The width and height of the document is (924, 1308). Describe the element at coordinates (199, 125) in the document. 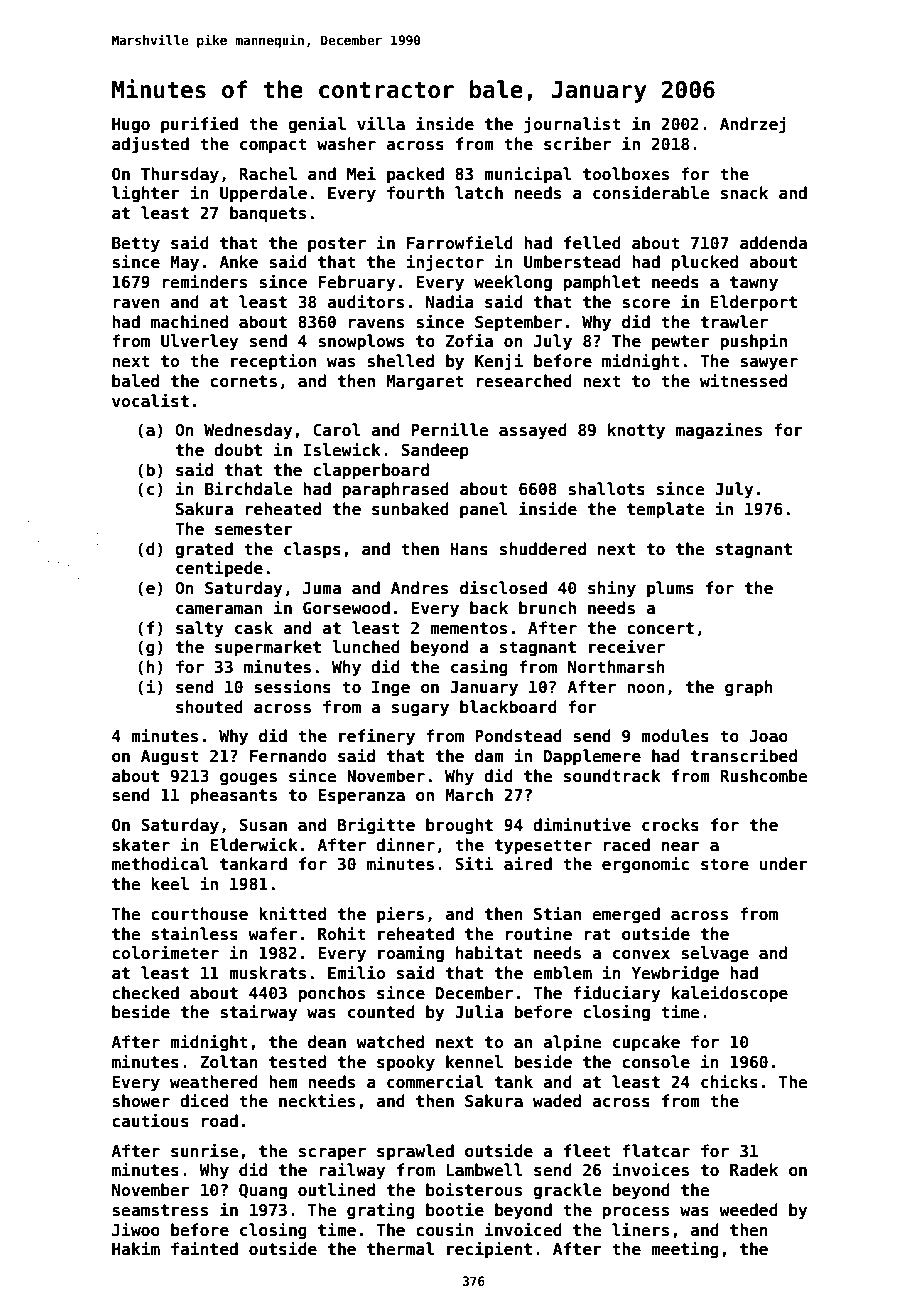

I see `purified` at that location.
